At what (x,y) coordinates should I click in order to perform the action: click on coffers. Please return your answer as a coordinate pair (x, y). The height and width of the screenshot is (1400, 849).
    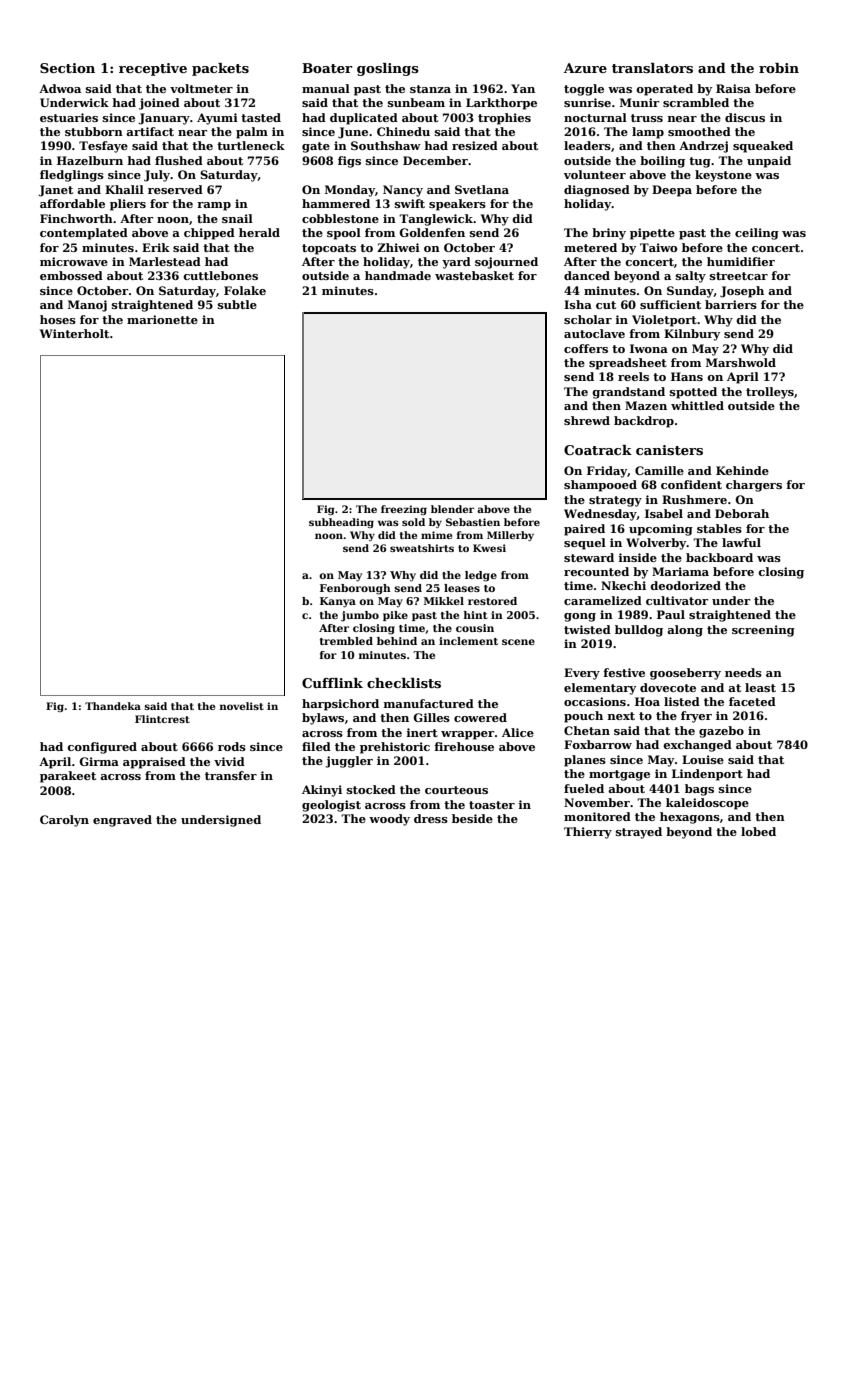
    Looking at the image, I should click on (586, 348).
